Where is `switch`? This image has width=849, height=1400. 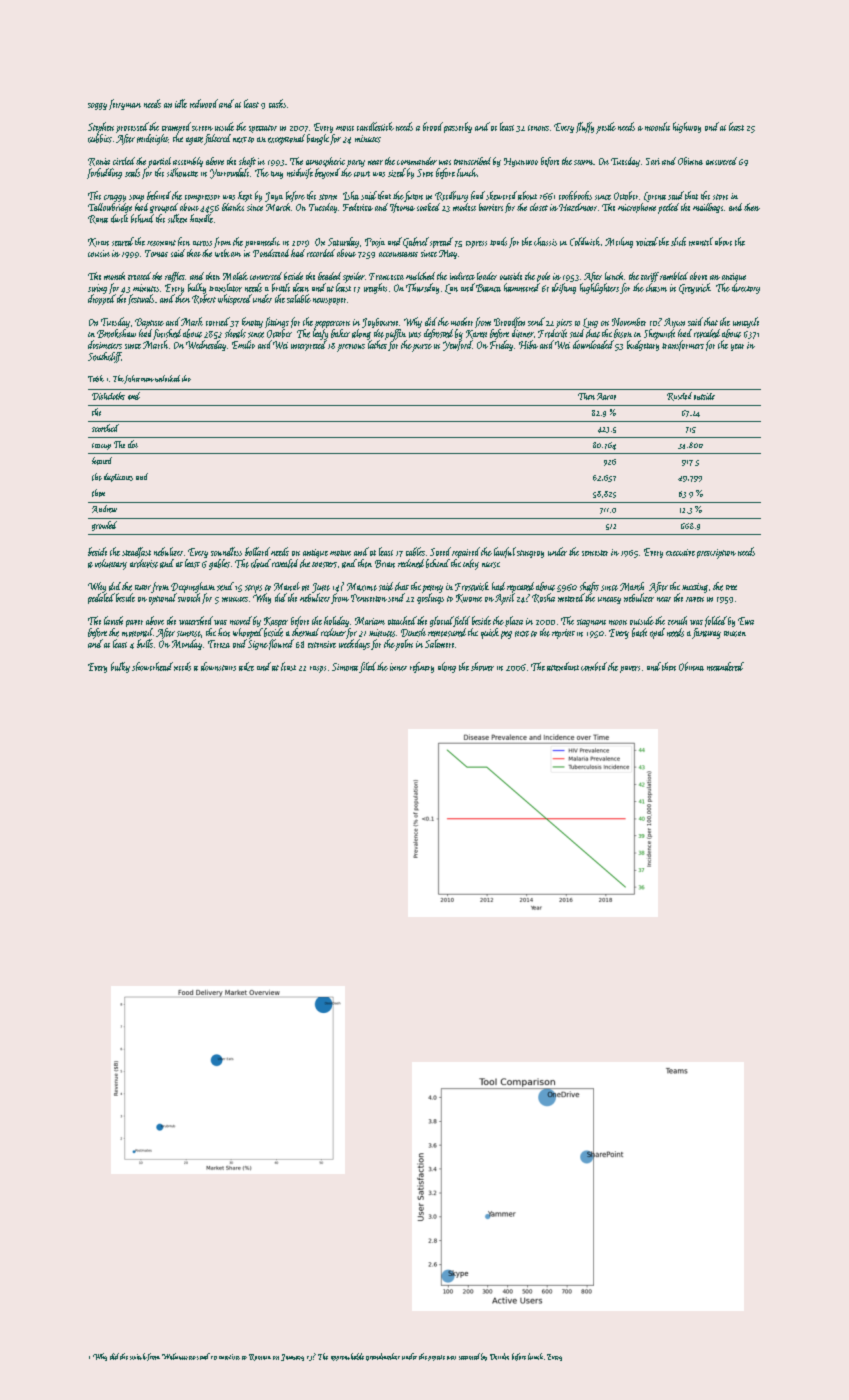 switch is located at coordinates (138, 1356).
